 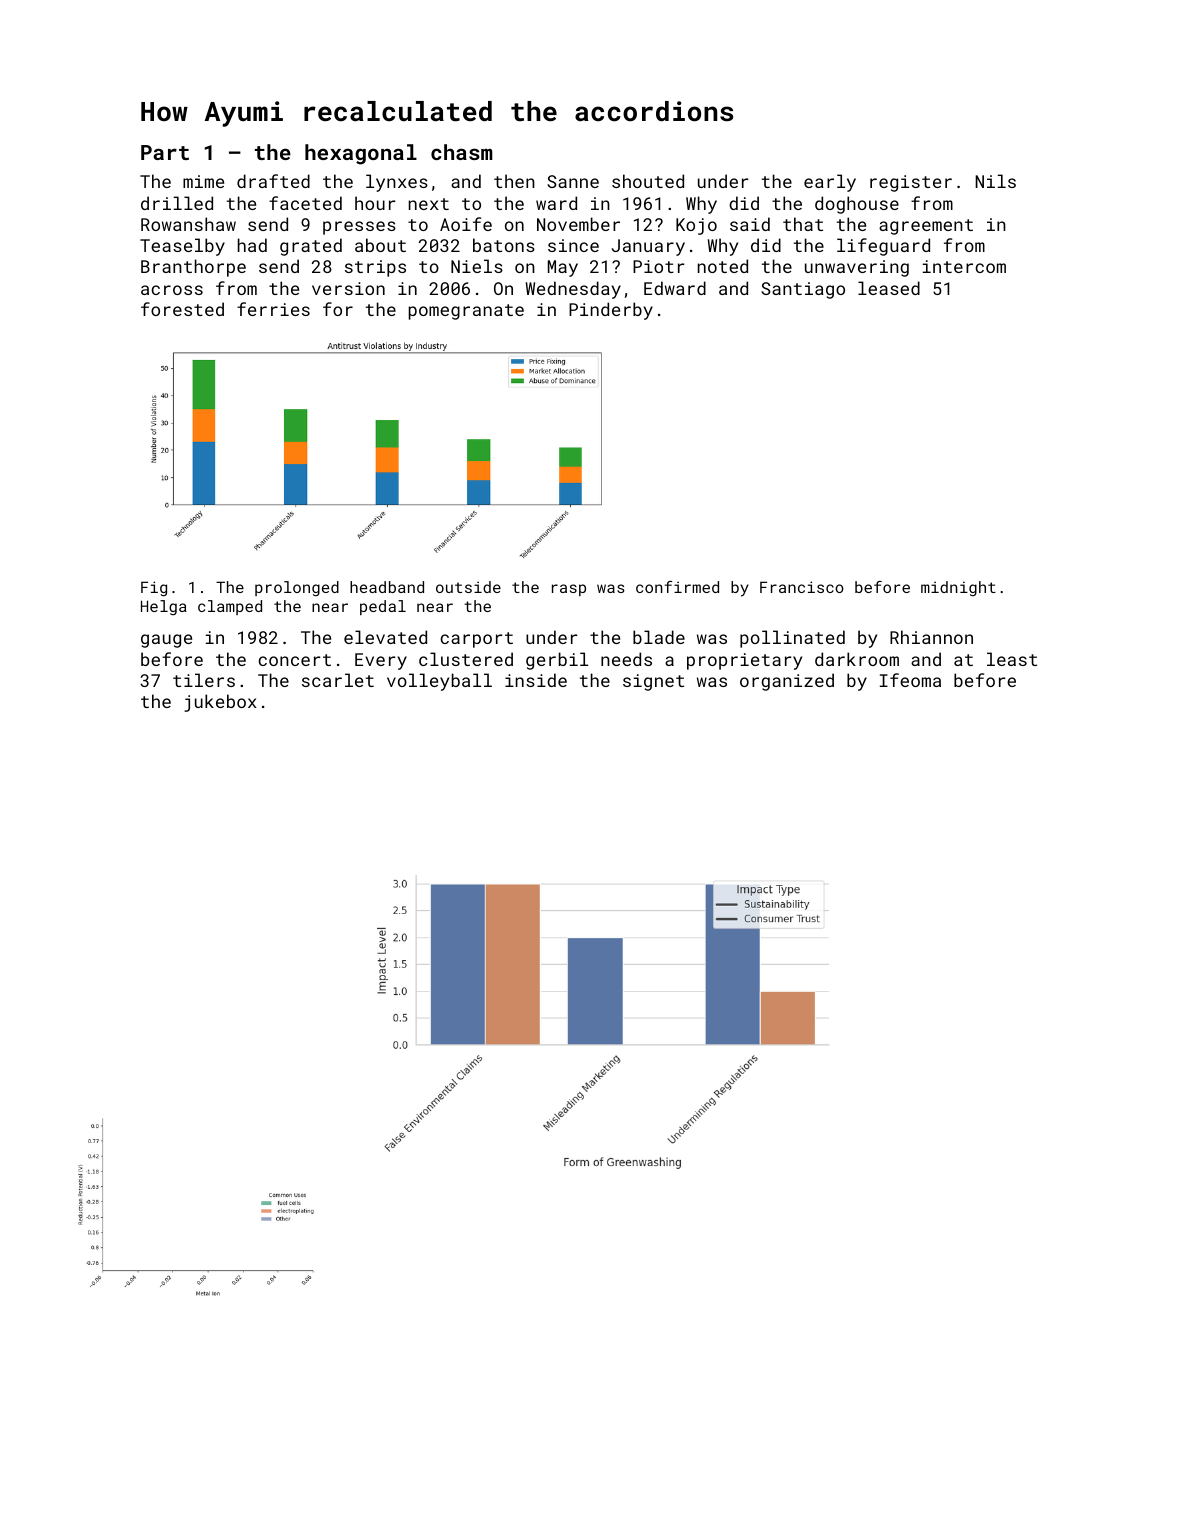 I want to click on chasm, so click(x=461, y=152).
